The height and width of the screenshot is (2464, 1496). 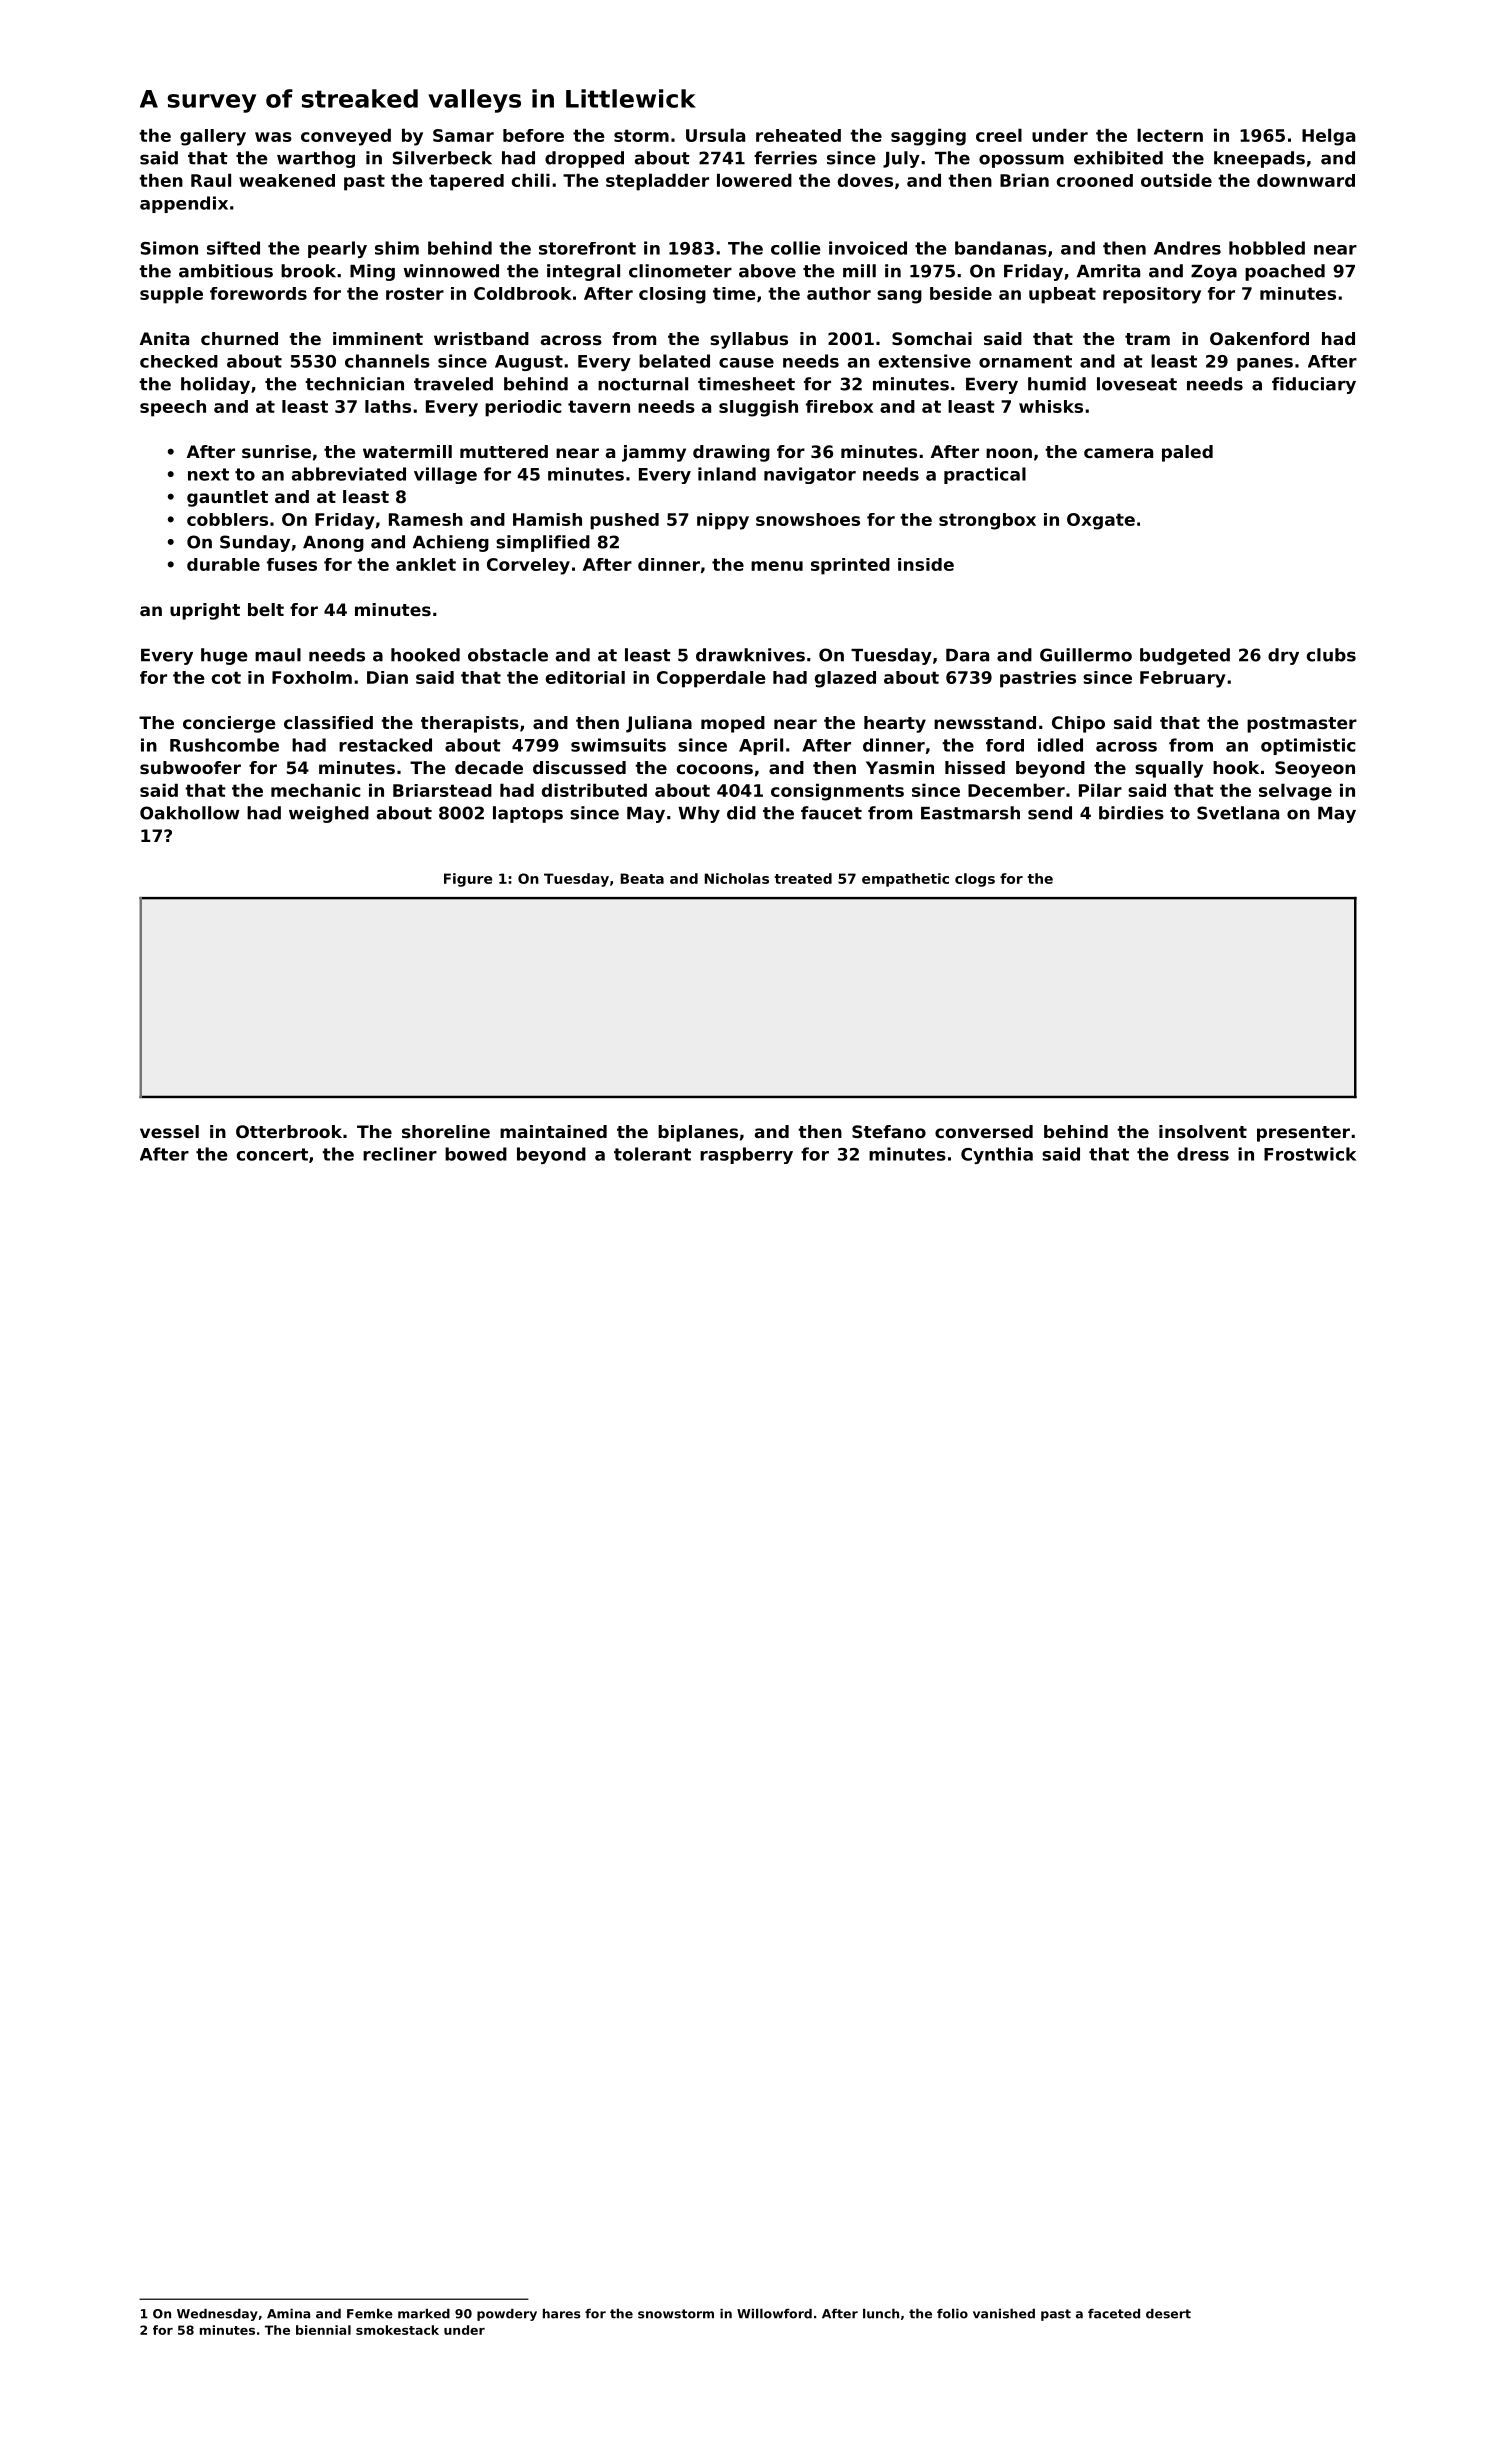 I want to click on hobbled, so click(x=1267, y=248).
